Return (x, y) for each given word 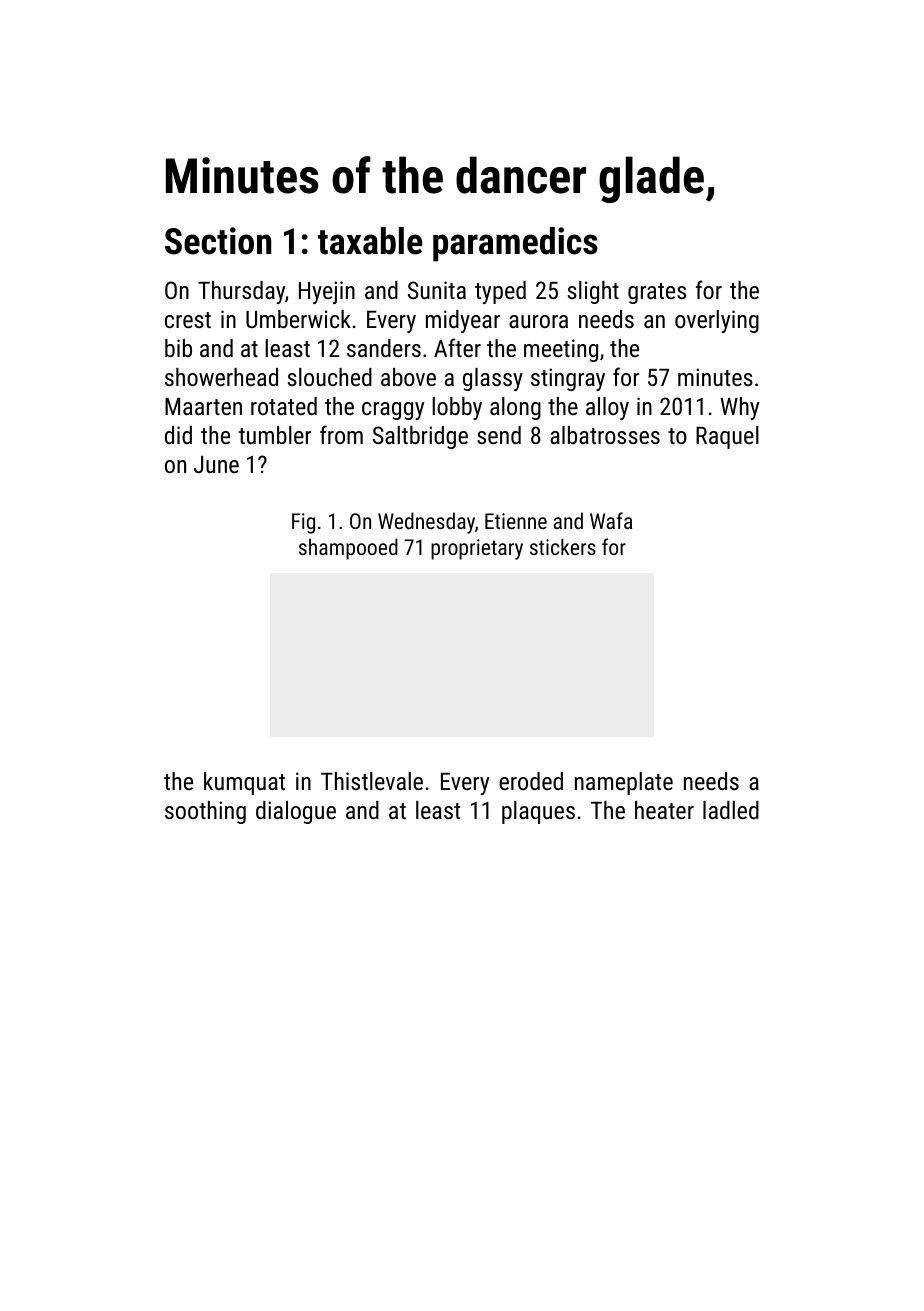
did (178, 435)
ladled (731, 810)
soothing (205, 812)
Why (739, 408)
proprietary (477, 549)
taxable (370, 241)
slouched (330, 377)
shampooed (348, 549)
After (457, 347)
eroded (531, 781)
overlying (717, 321)
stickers (563, 546)
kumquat (244, 783)
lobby (457, 408)
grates (657, 293)
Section (218, 241)
